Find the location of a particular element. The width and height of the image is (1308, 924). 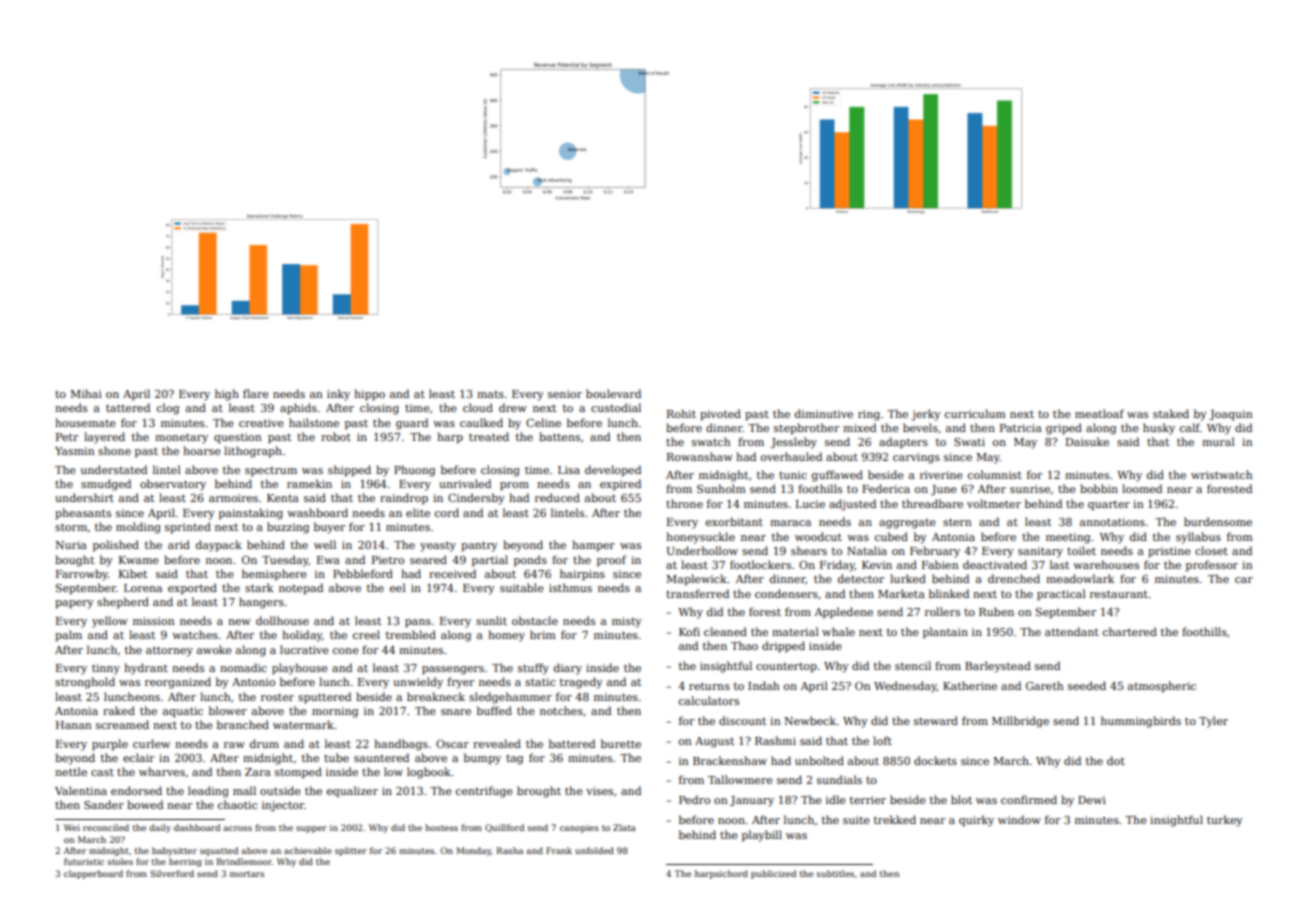

diary is located at coordinates (568, 669).
